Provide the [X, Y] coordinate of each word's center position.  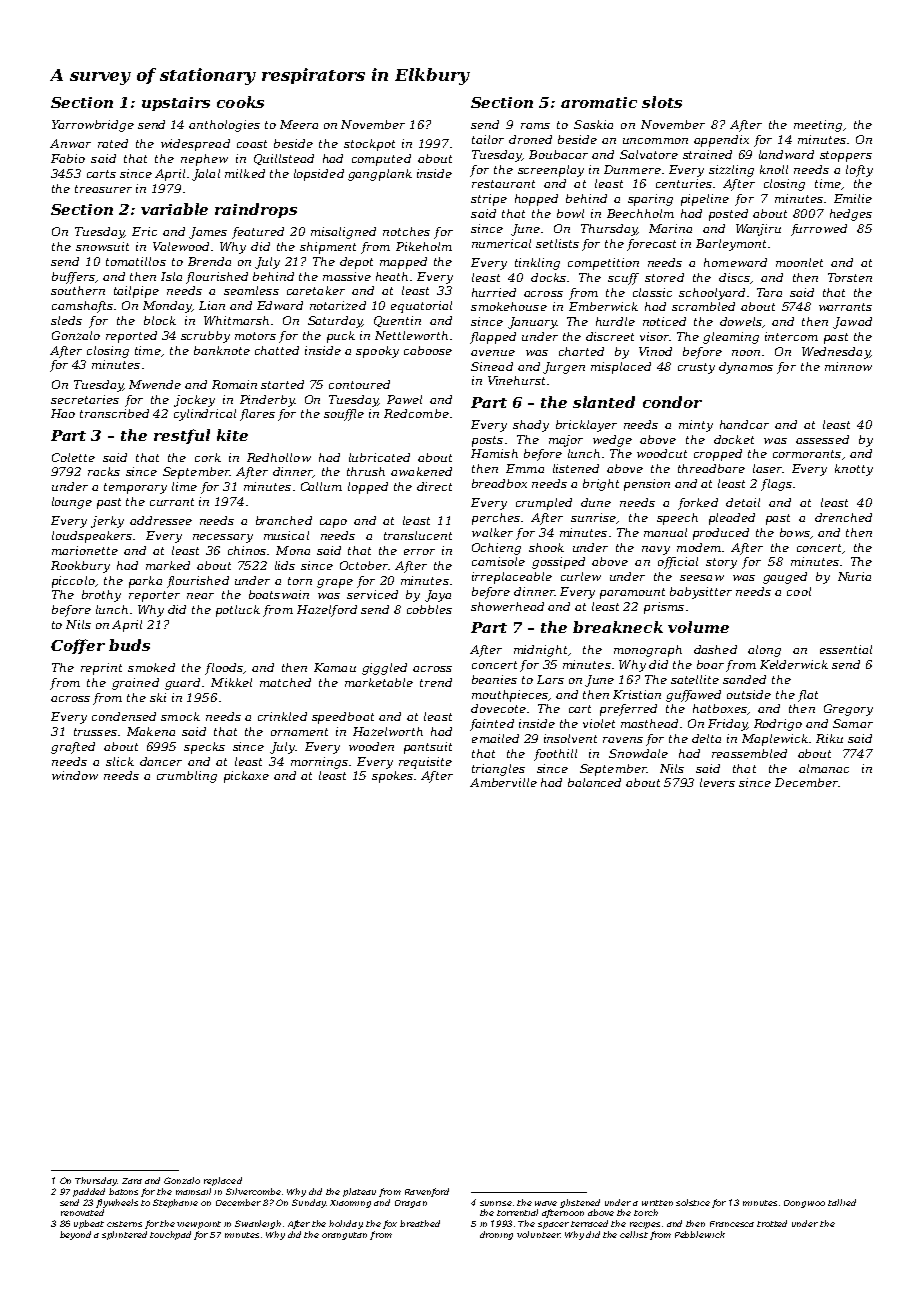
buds [129, 645]
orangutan [344, 1236]
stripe [489, 200]
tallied [842, 1202]
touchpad [170, 1235]
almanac [824, 768]
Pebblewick [700, 1234]
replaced [223, 1181]
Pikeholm [424, 246]
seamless [251, 290]
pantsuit [428, 748]
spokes [392, 777]
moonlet [799, 262]
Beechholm [640, 213]
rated [113, 143]
